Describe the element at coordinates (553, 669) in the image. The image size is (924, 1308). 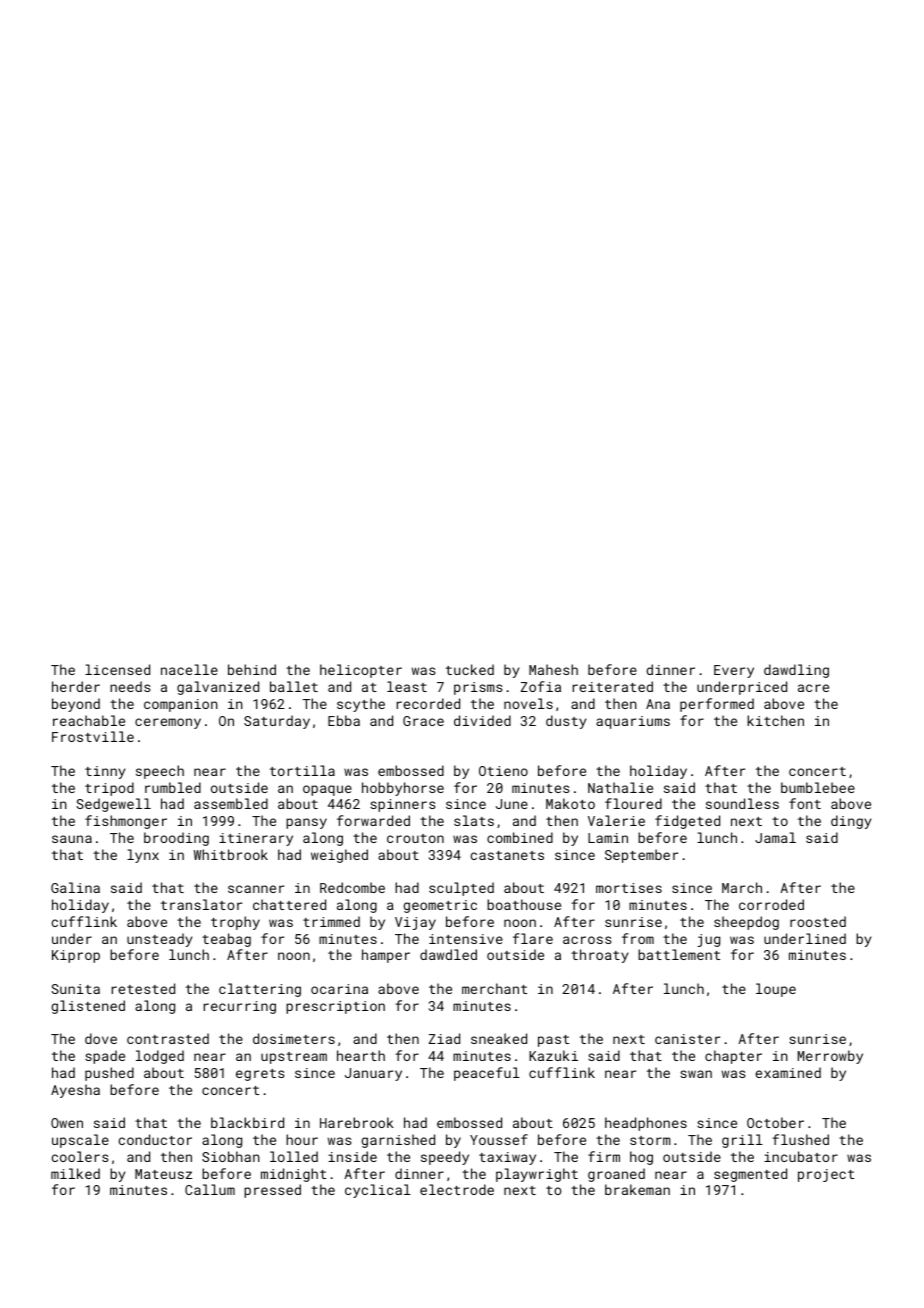
I see `Mahesh` at that location.
